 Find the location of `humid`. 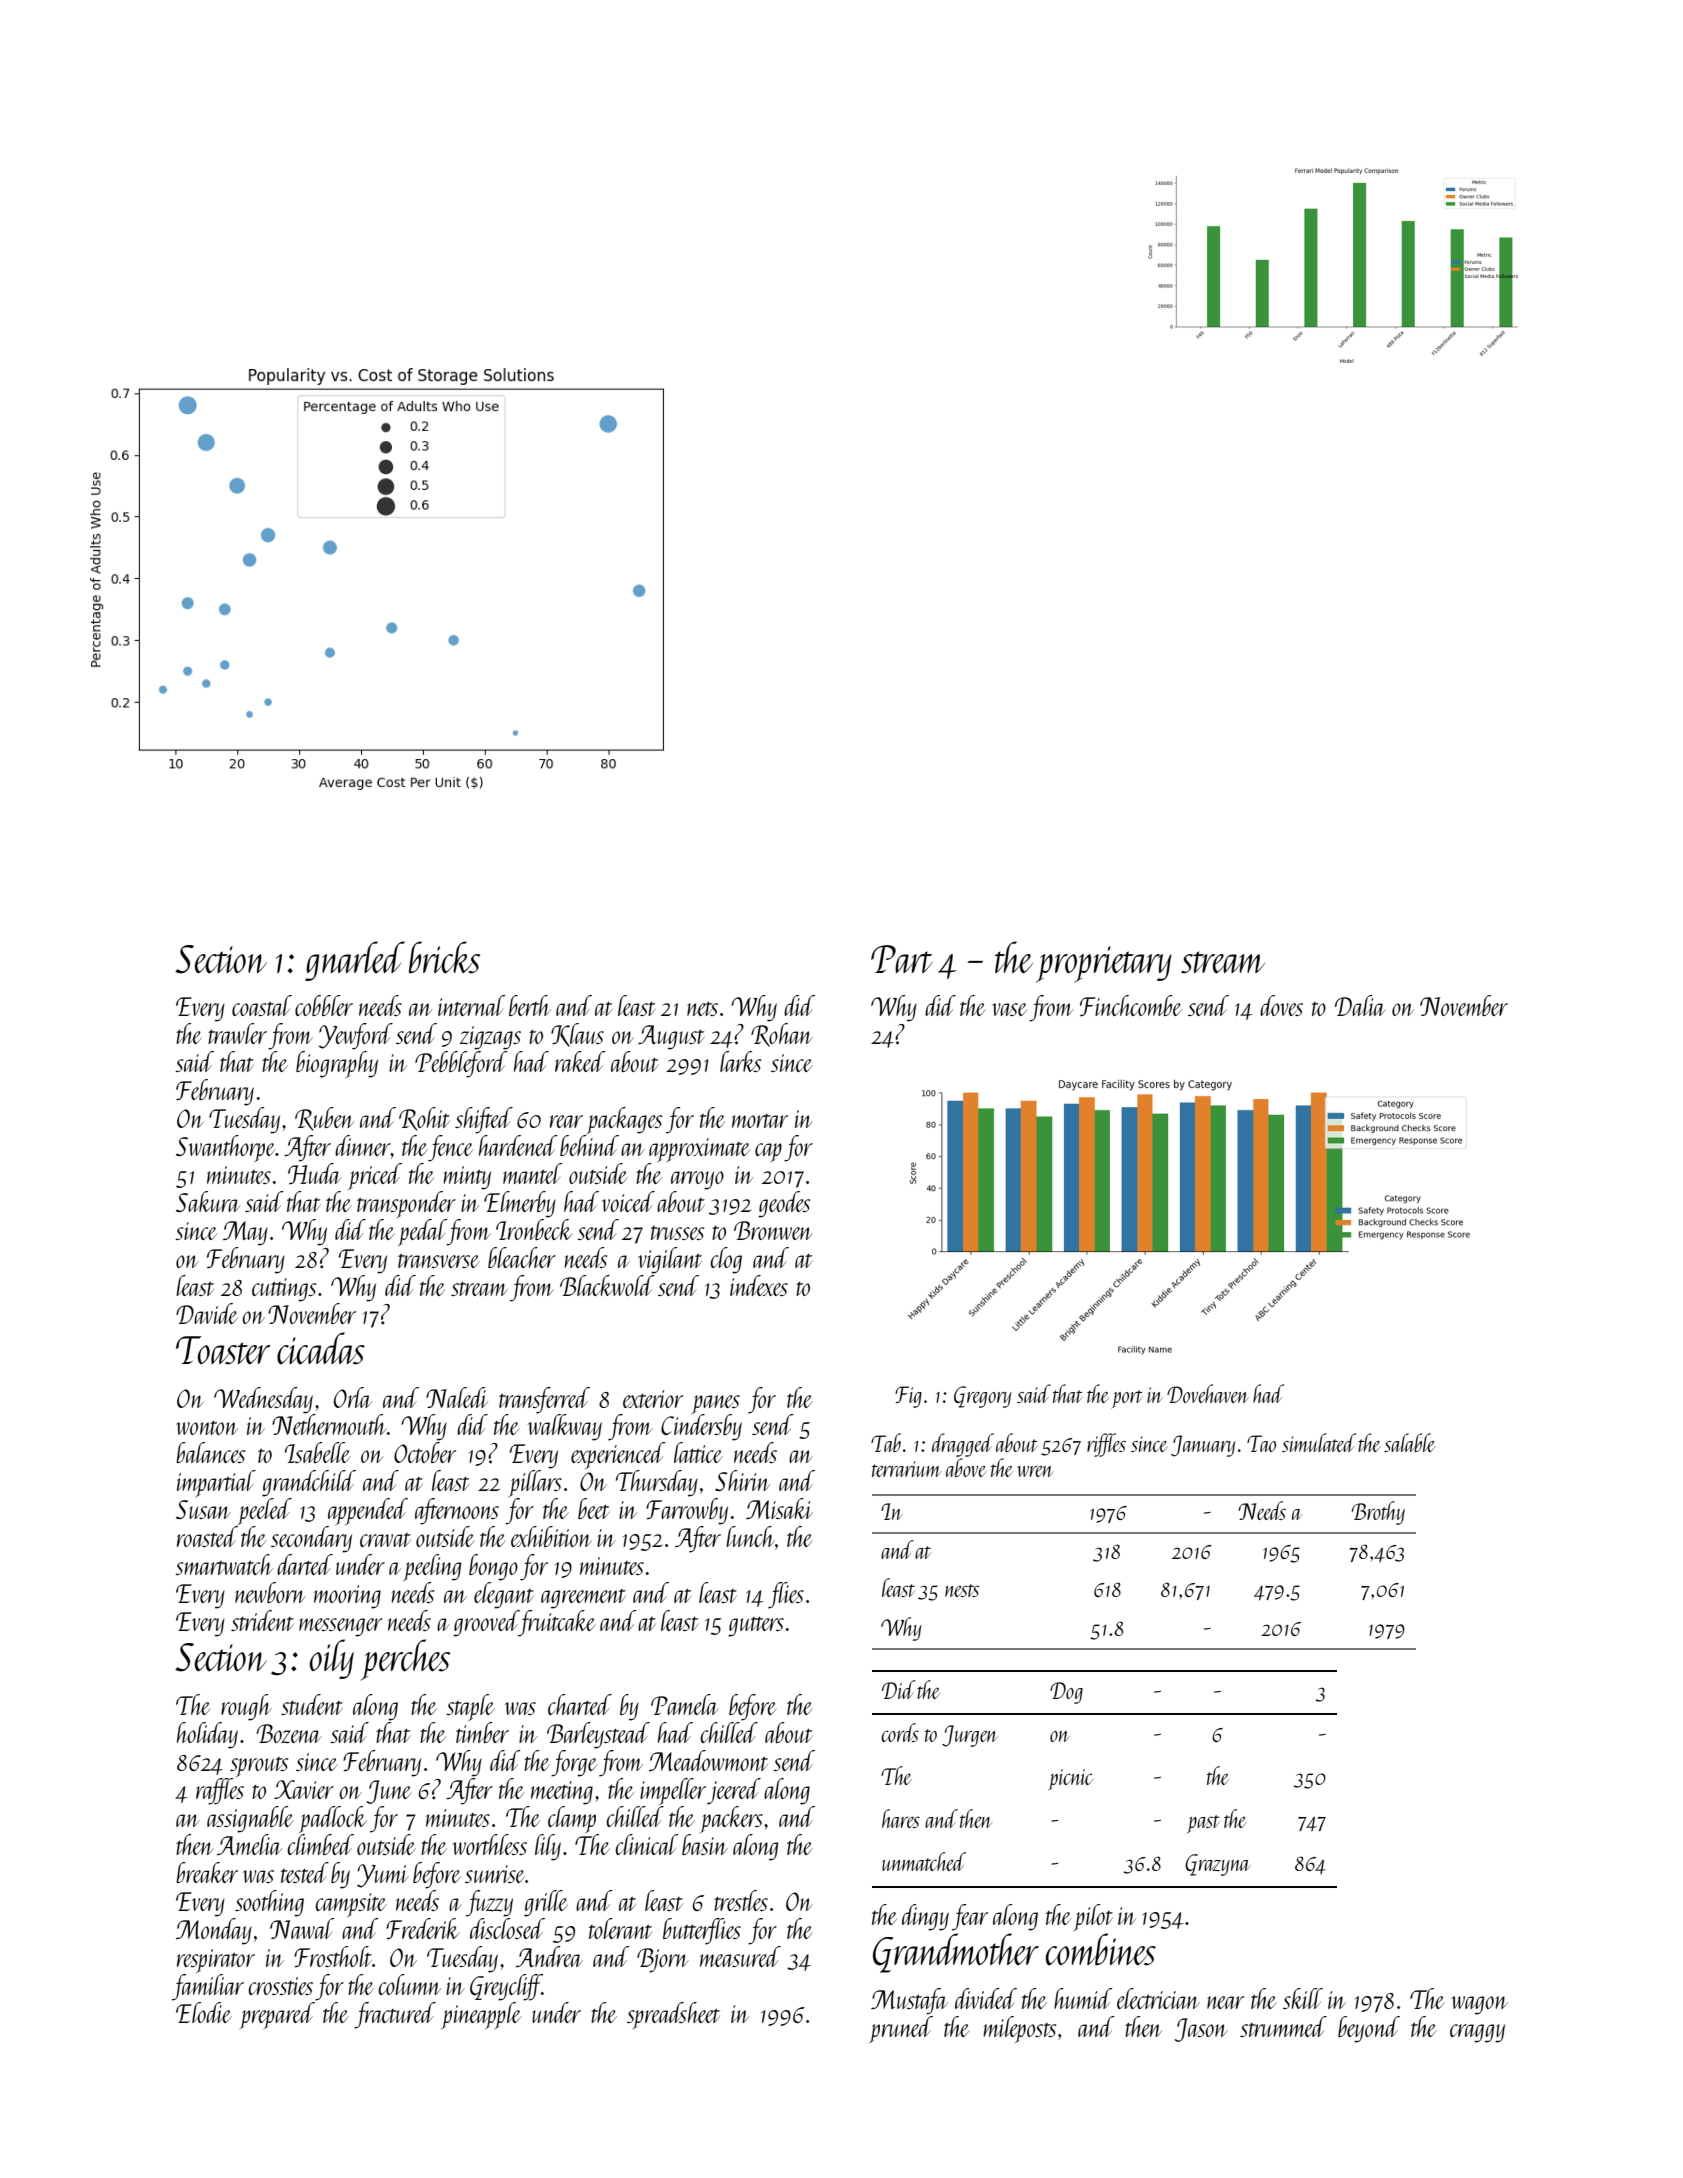

humid is located at coordinates (1083, 1998).
